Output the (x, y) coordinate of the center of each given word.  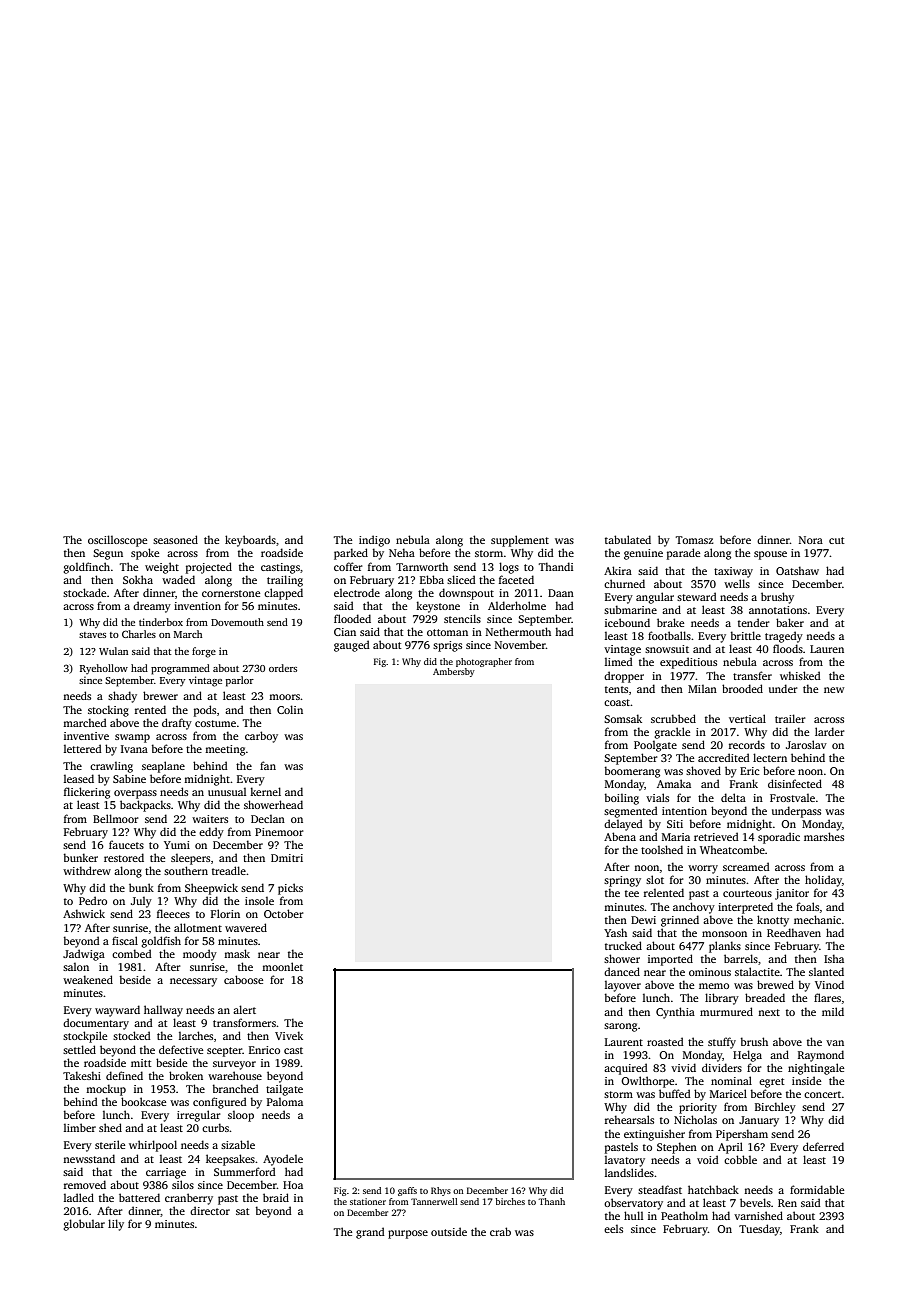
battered (139, 1197)
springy (622, 881)
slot (655, 879)
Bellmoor (116, 818)
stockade (84, 592)
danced (622, 971)
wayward (117, 1011)
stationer (368, 1201)
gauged (352, 646)
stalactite (757, 971)
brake (670, 622)
